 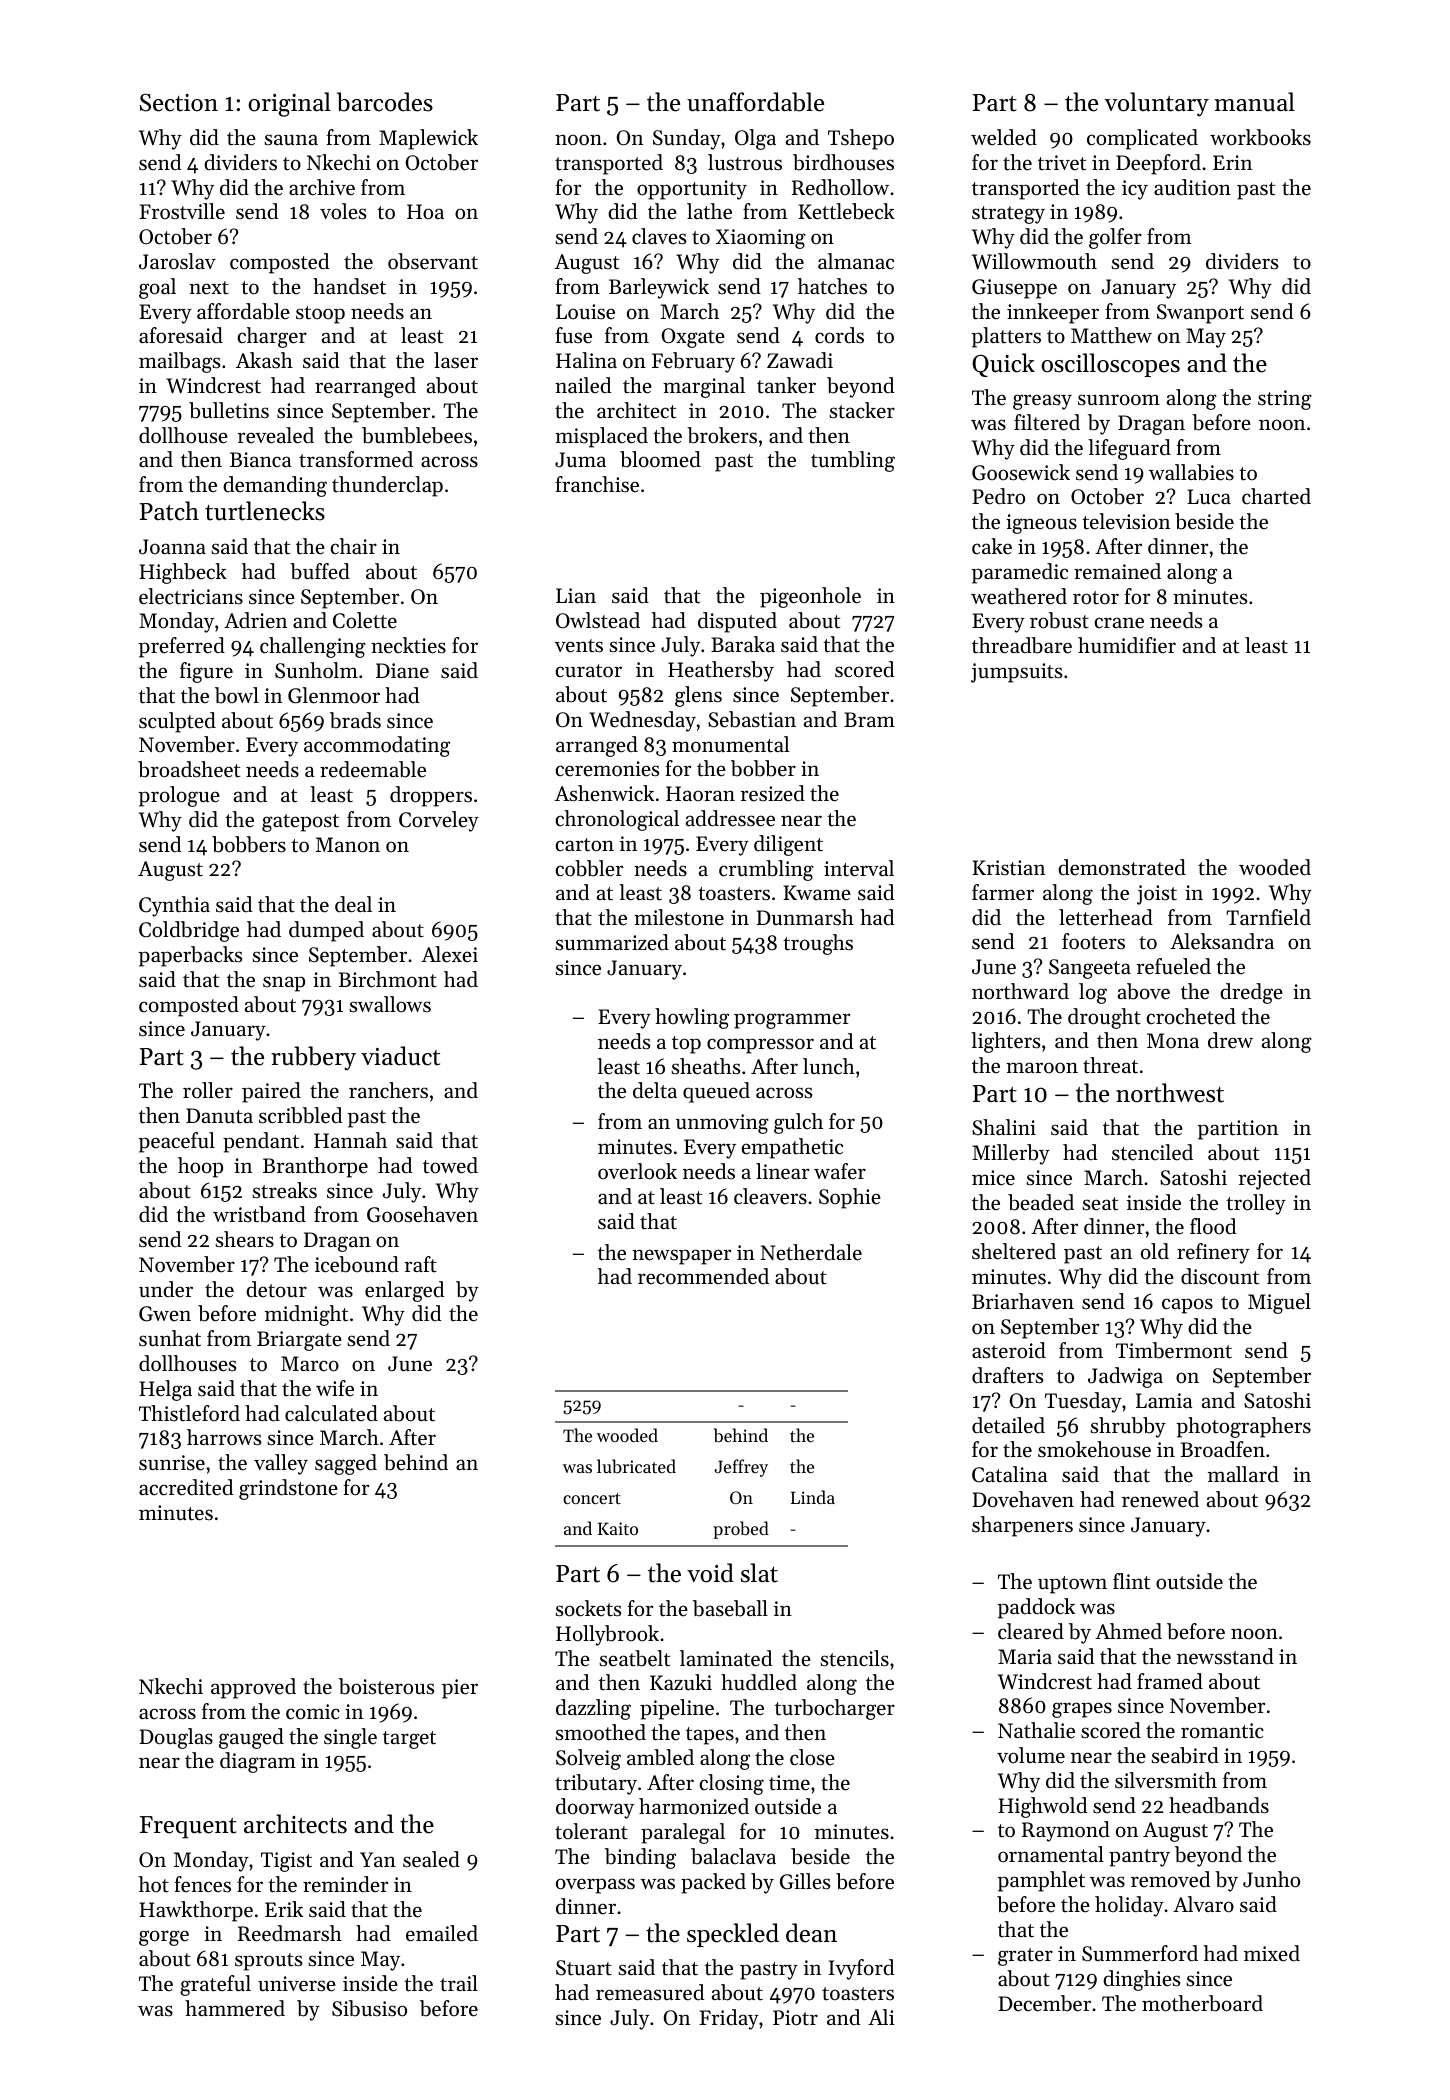 What do you see at coordinates (805, 917) in the screenshot?
I see `Dunmarsh` at bounding box center [805, 917].
